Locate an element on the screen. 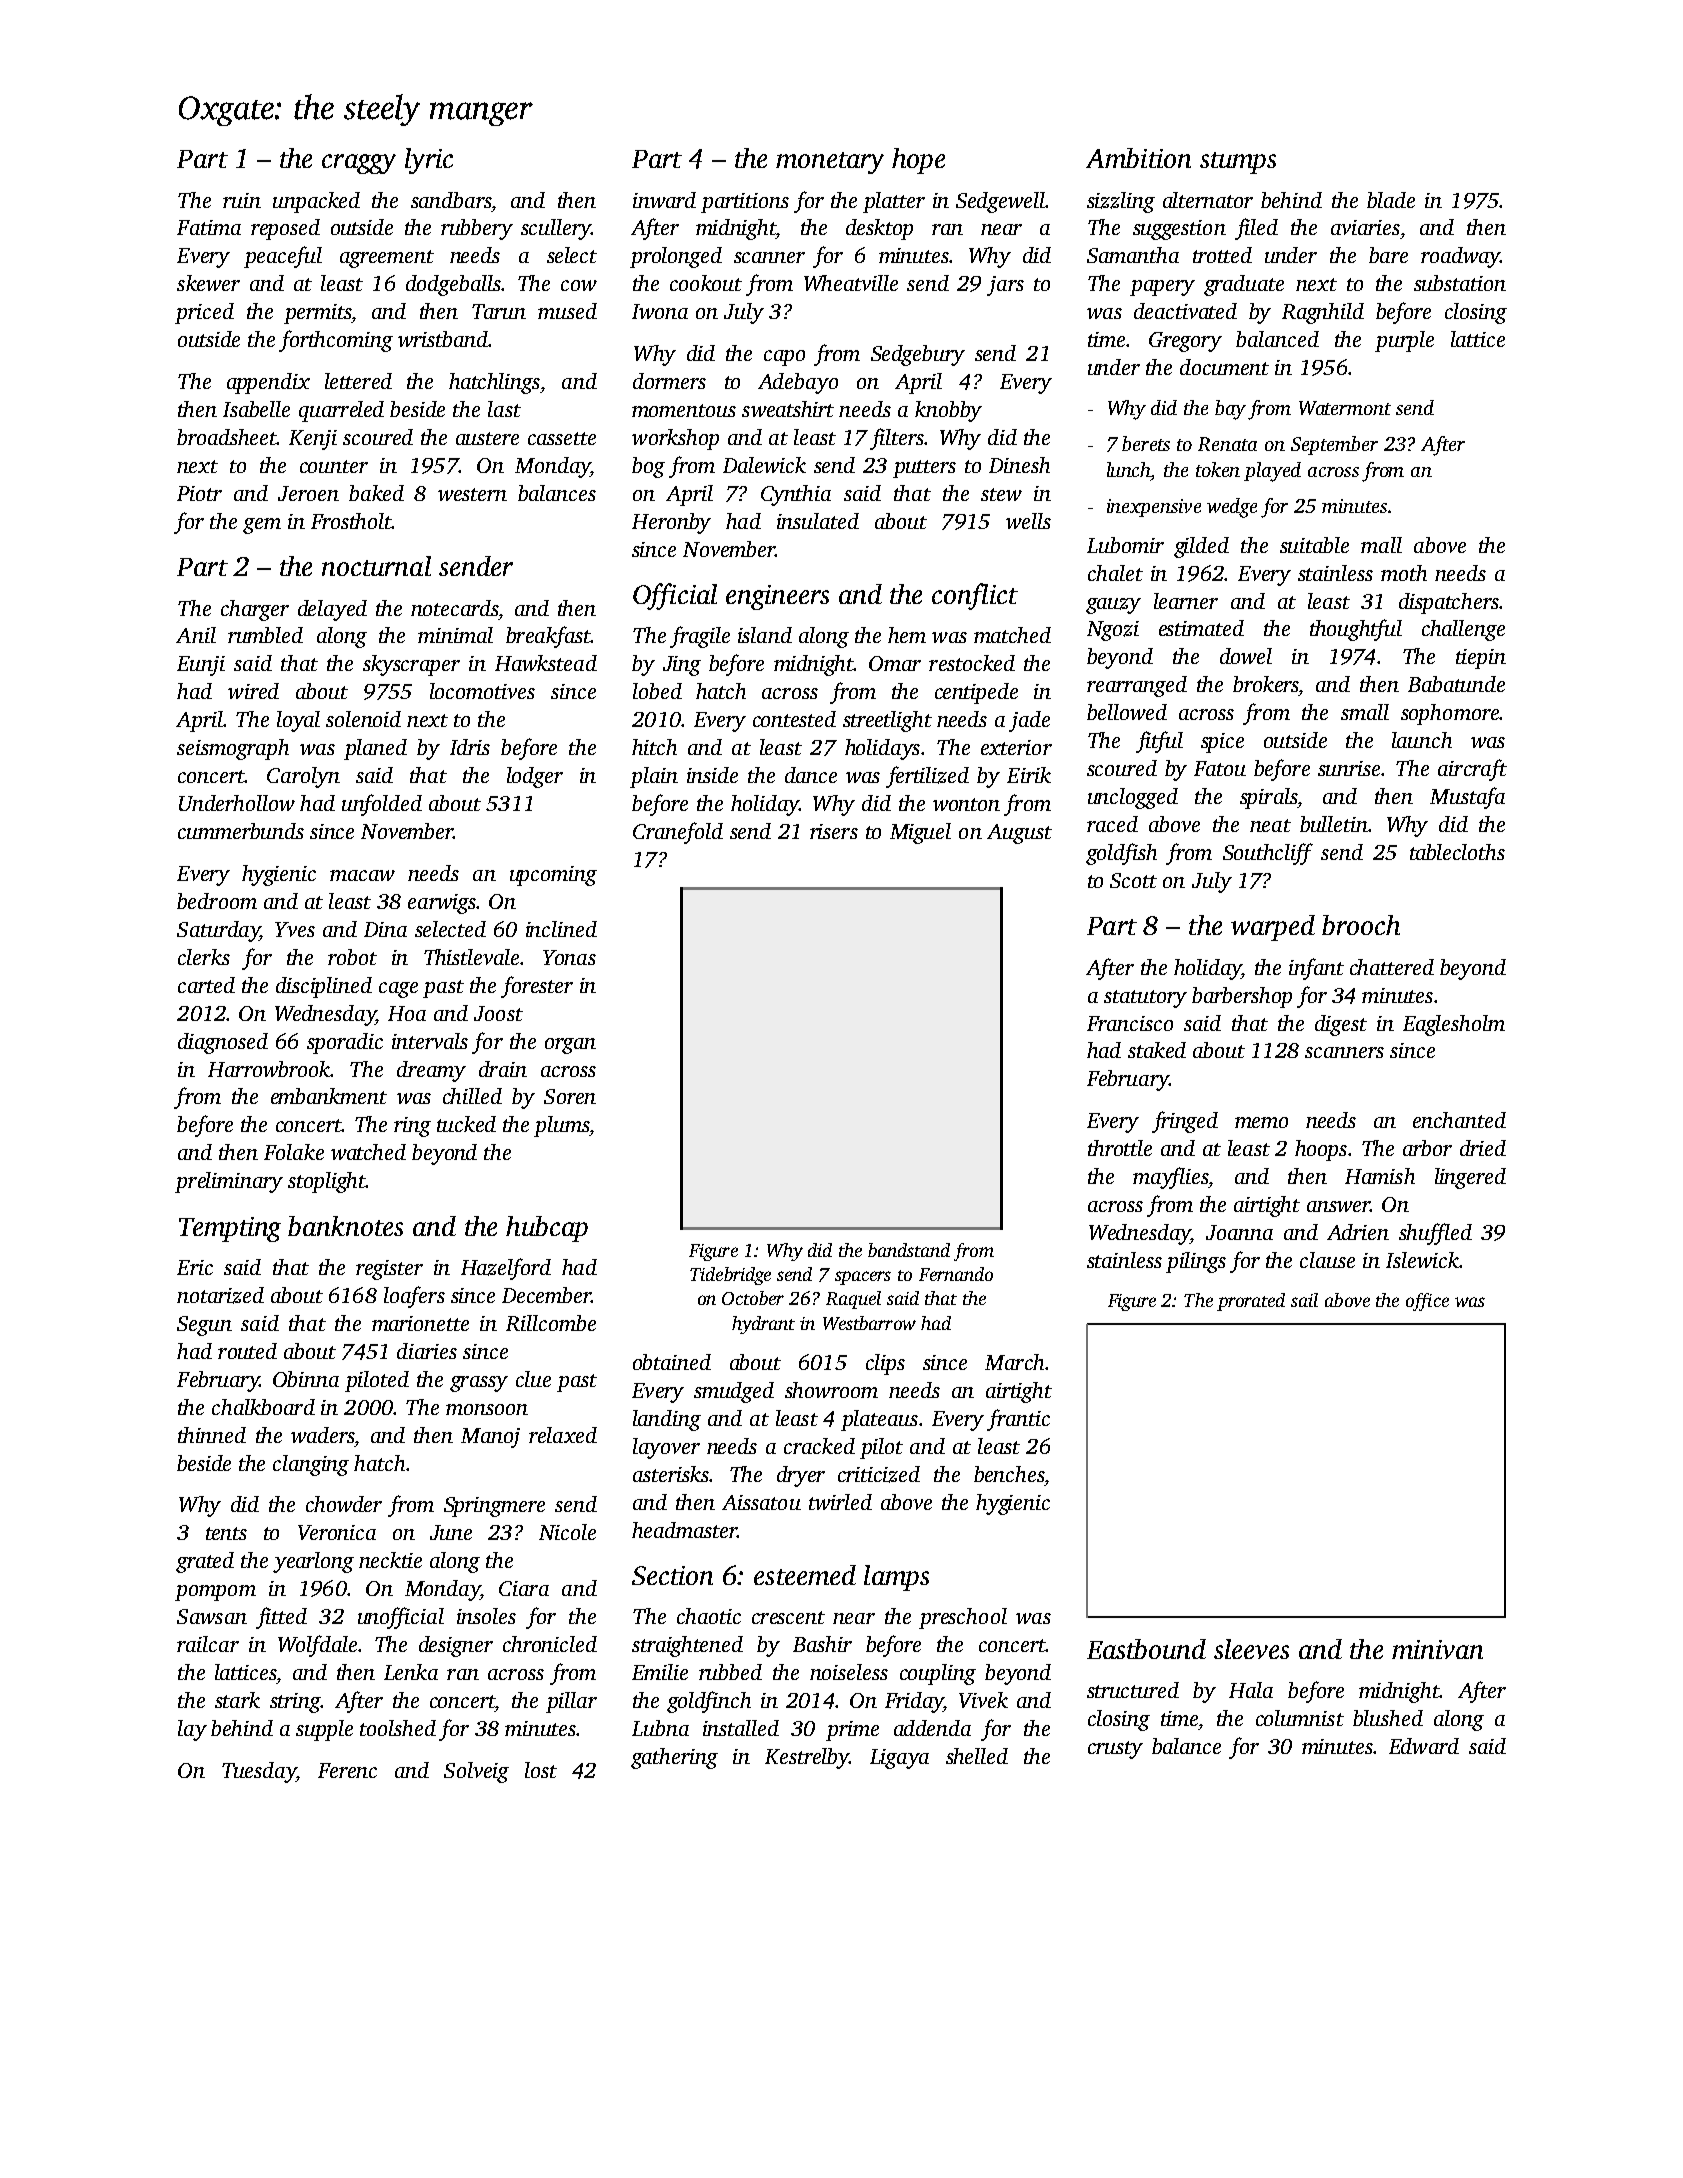 This screenshot has height=2178, width=1683. Tuesday is located at coordinates (259, 1772).
